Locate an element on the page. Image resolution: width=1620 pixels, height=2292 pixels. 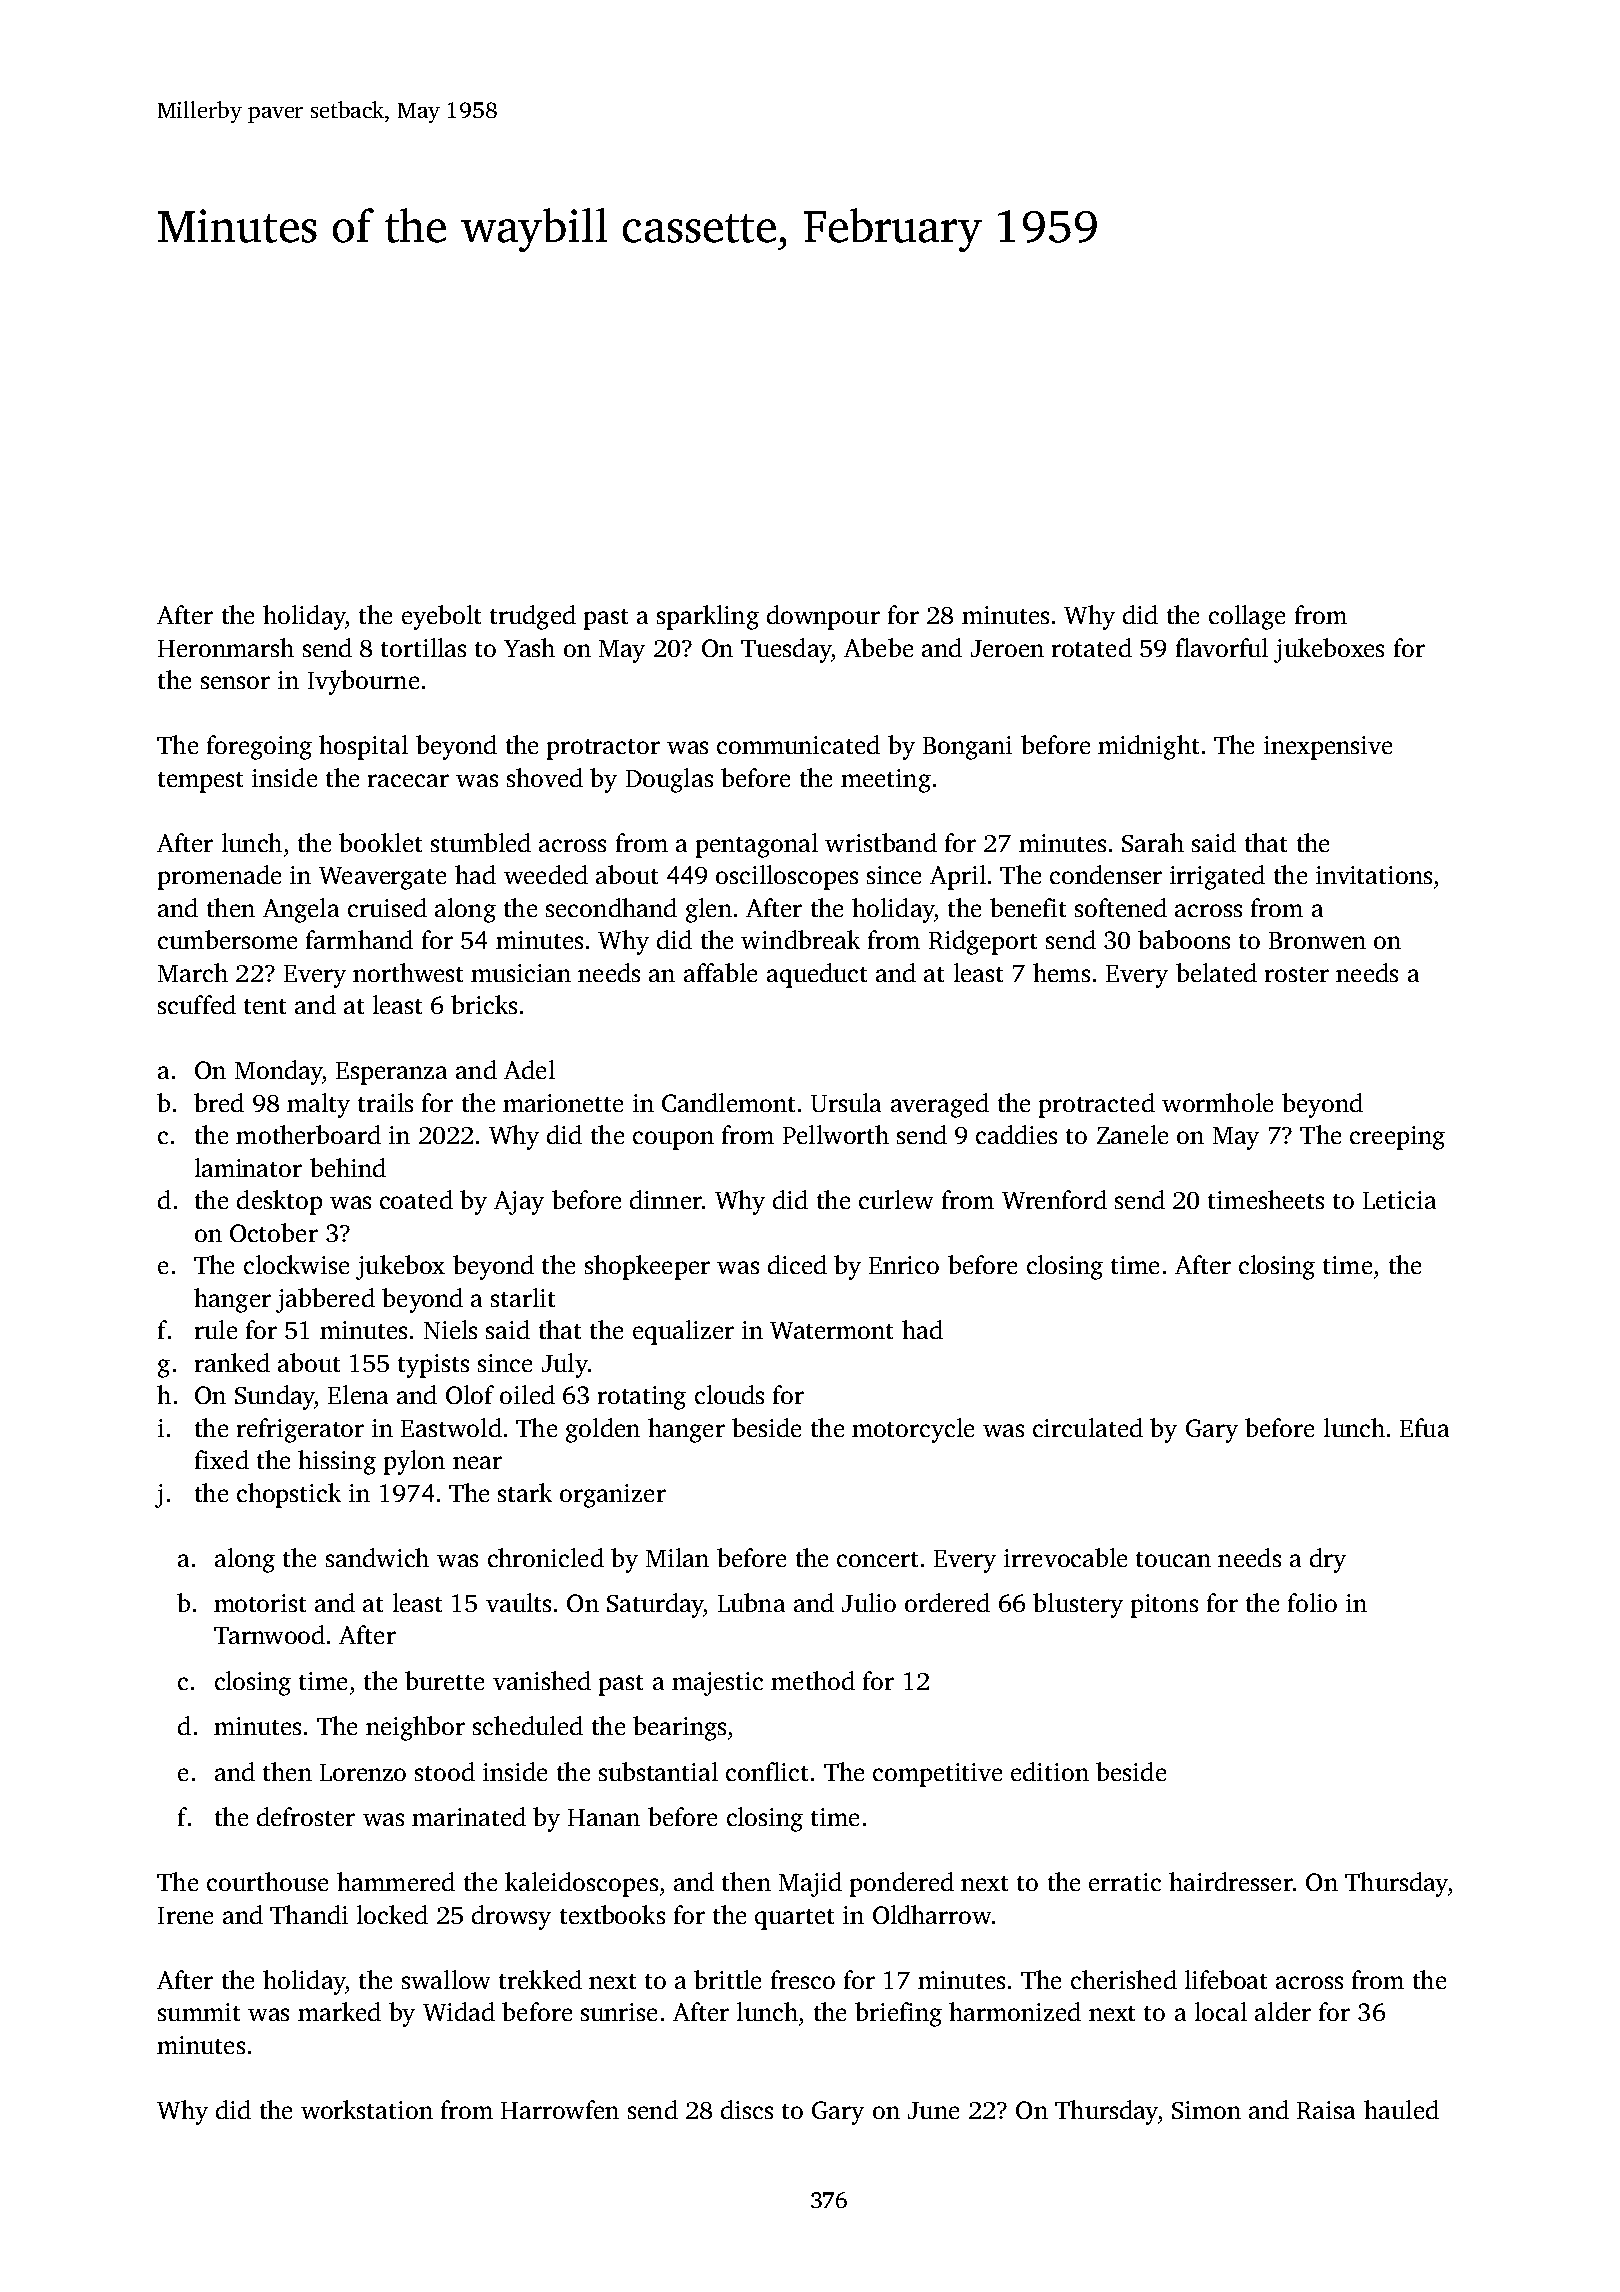
inexpensive is located at coordinates (1328, 748).
